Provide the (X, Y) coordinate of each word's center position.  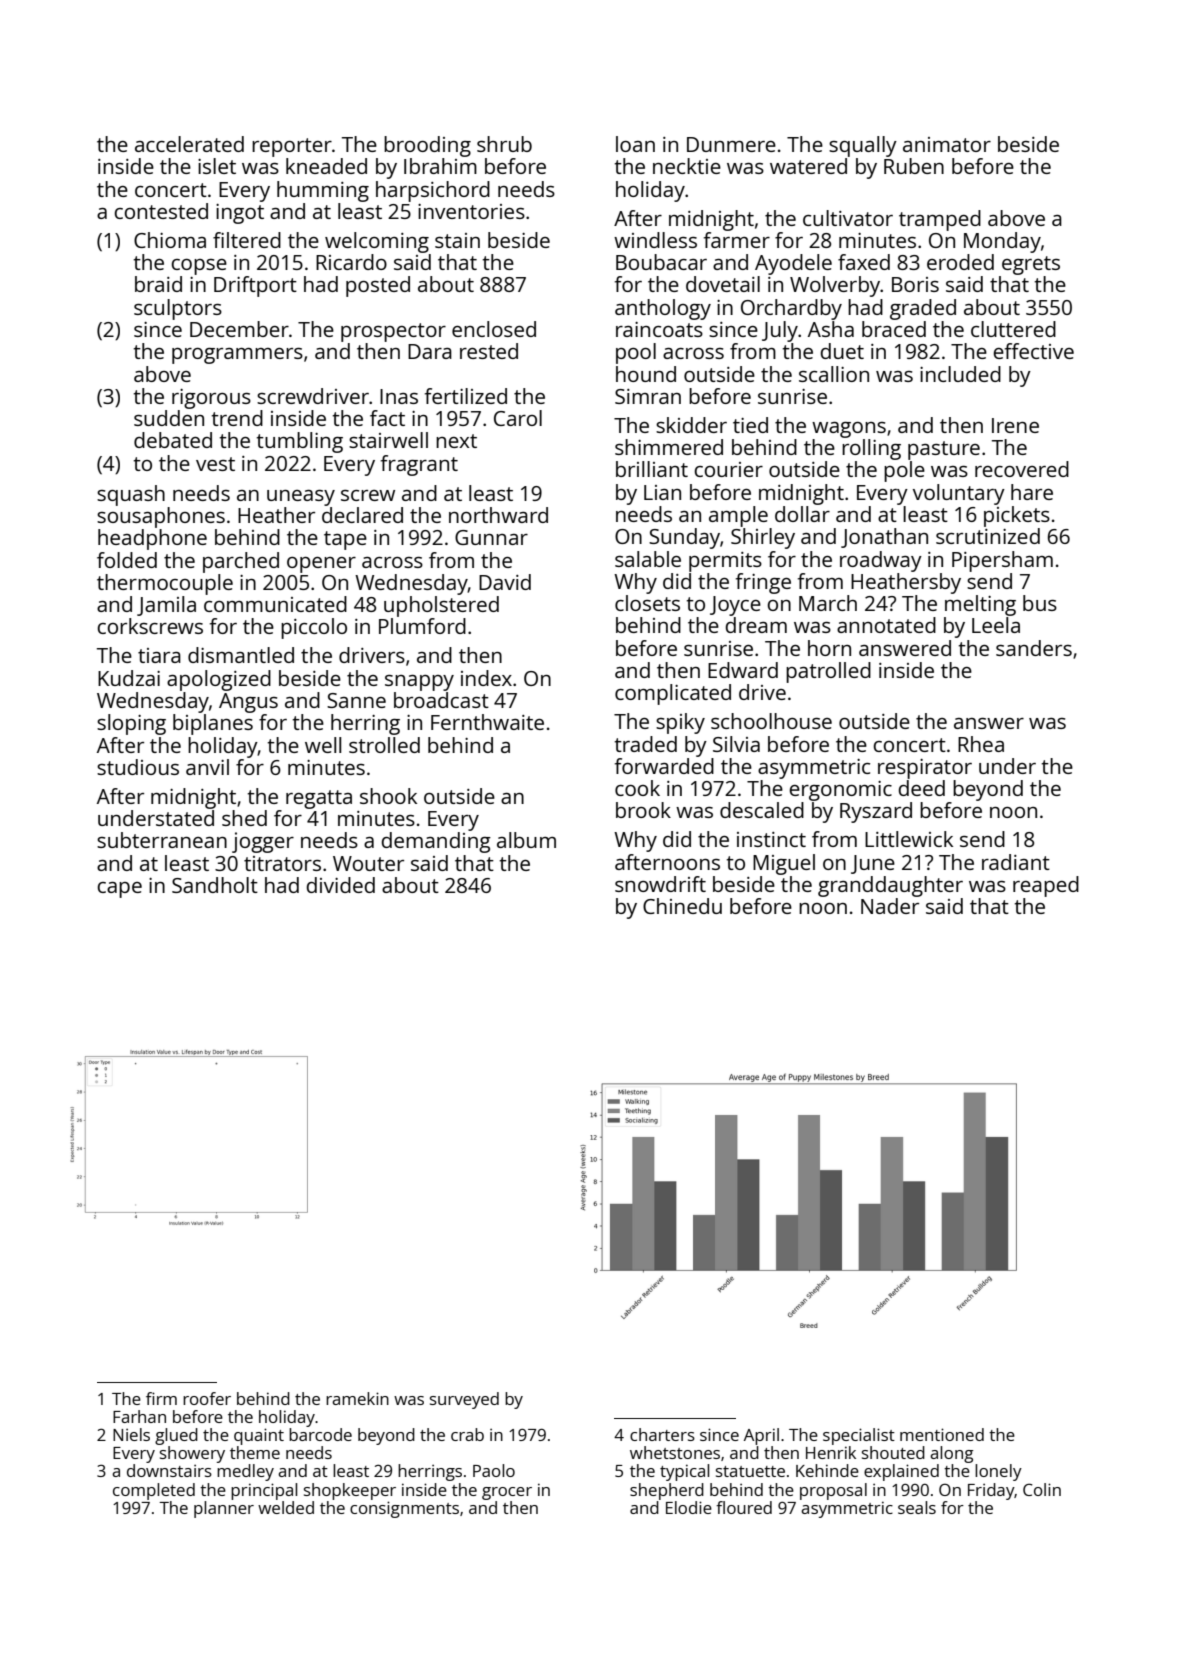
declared (362, 515)
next (456, 441)
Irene (1015, 425)
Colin (1042, 1489)
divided (340, 885)
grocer (507, 1493)
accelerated (189, 144)
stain (457, 240)
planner (224, 1509)
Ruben (914, 166)
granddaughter (890, 886)
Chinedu (682, 906)
